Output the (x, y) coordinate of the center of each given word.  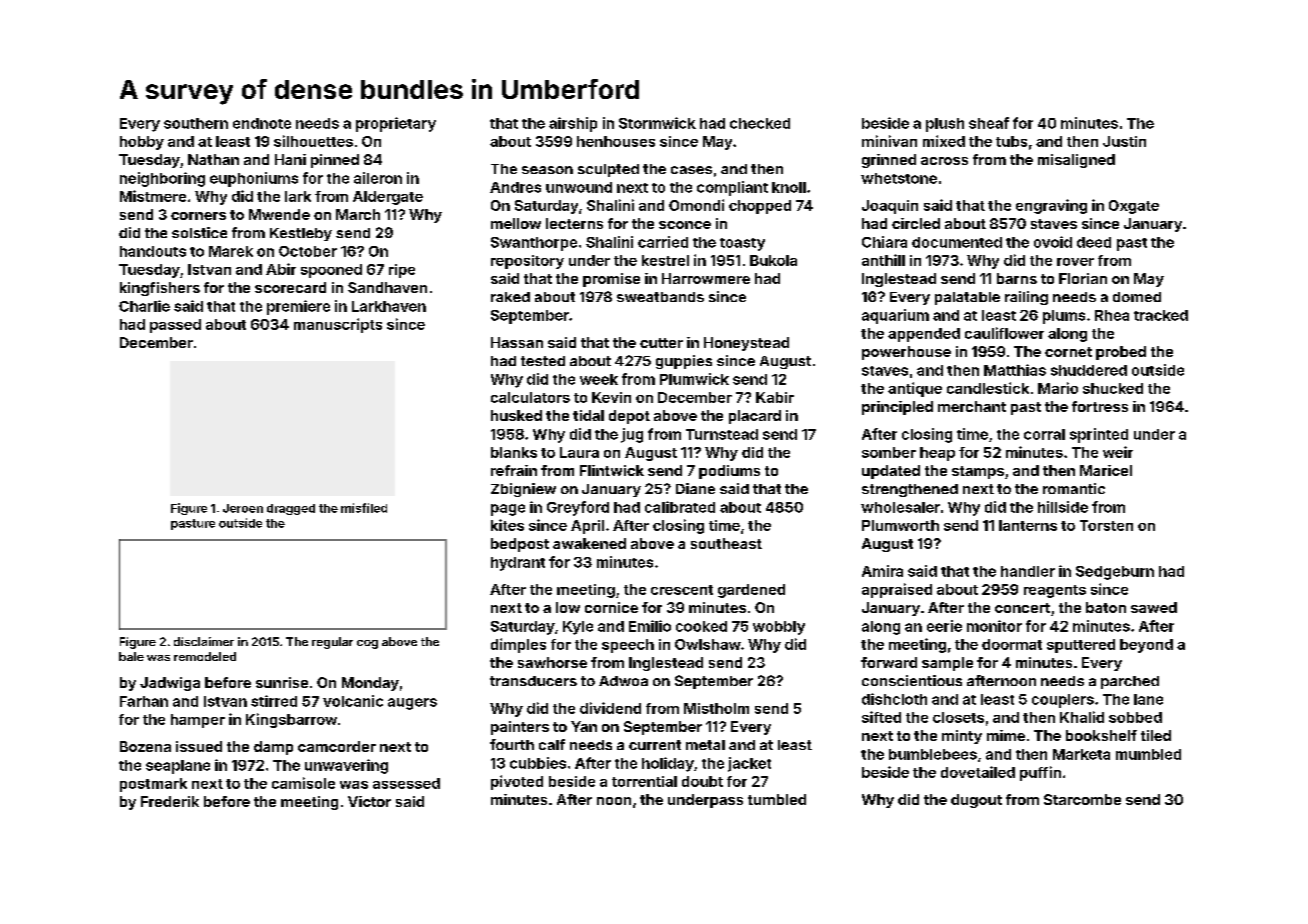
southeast (726, 543)
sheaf (989, 123)
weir (1118, 452)
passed (175, 326)
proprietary (396, 124)
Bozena (145, 746)
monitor (994, 626)
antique (915, 389)
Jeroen (243, 508)
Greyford (578, 508)
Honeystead (746, 344)
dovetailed (978, 772)
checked (760, 123)
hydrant (518, 564)
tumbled (777, 799)
